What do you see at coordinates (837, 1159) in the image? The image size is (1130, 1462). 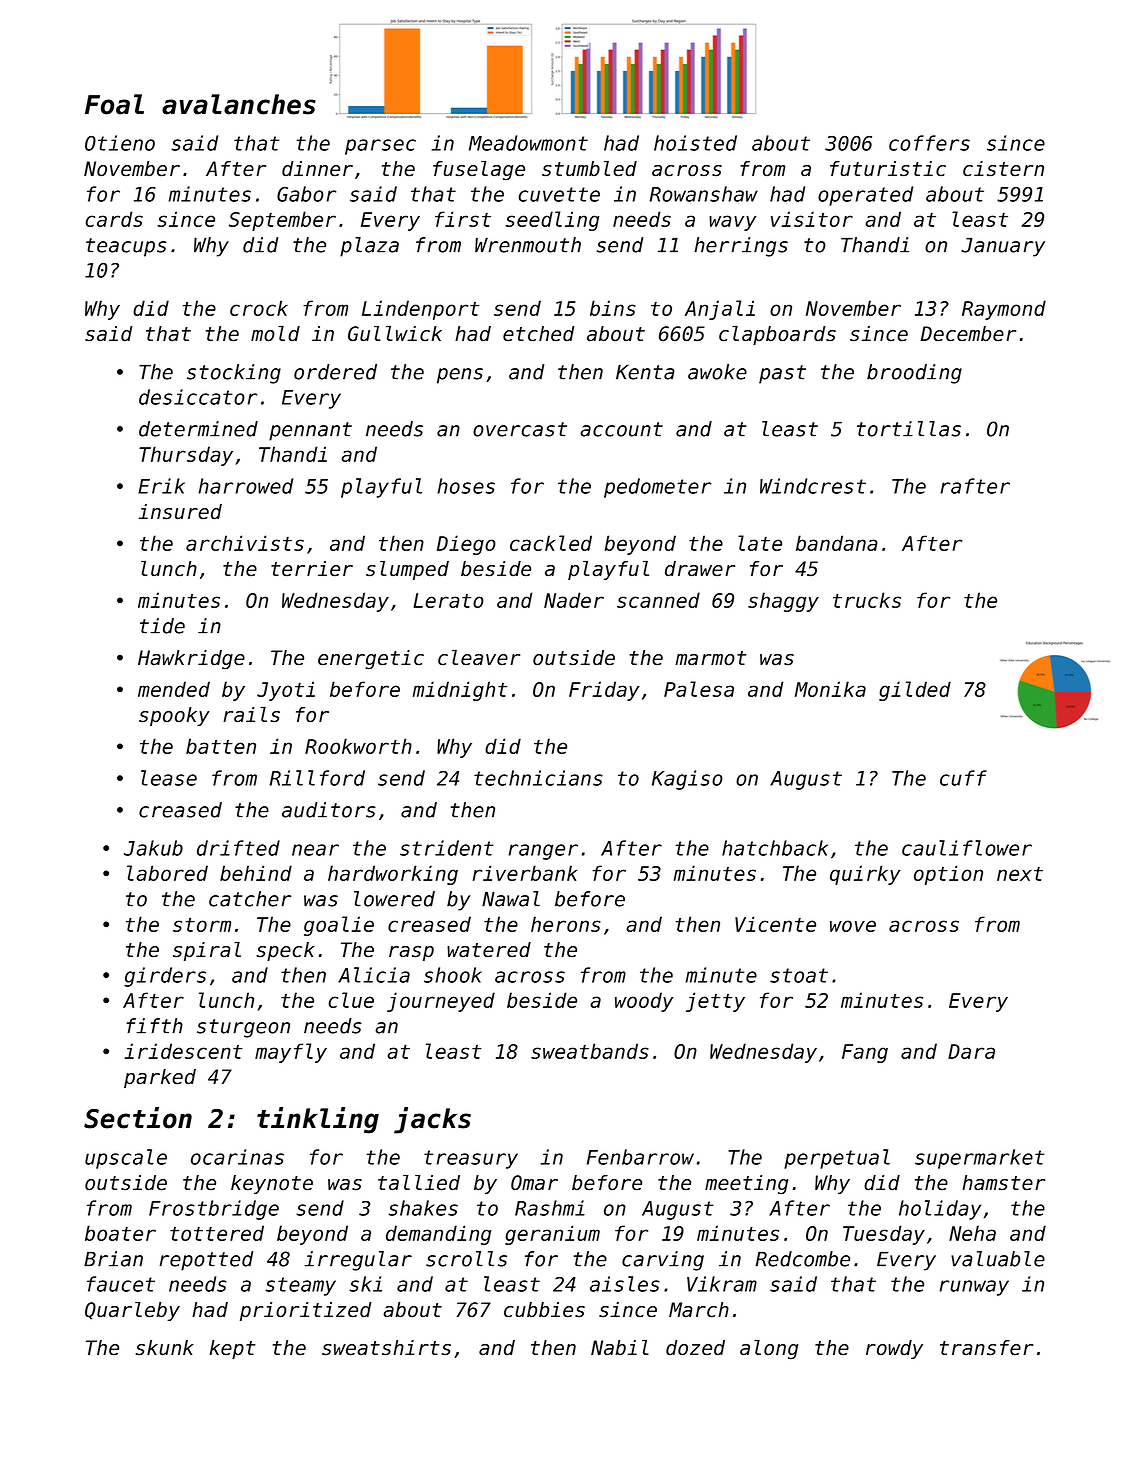 I see `perpetual` at bounding box center [837, 1159].
